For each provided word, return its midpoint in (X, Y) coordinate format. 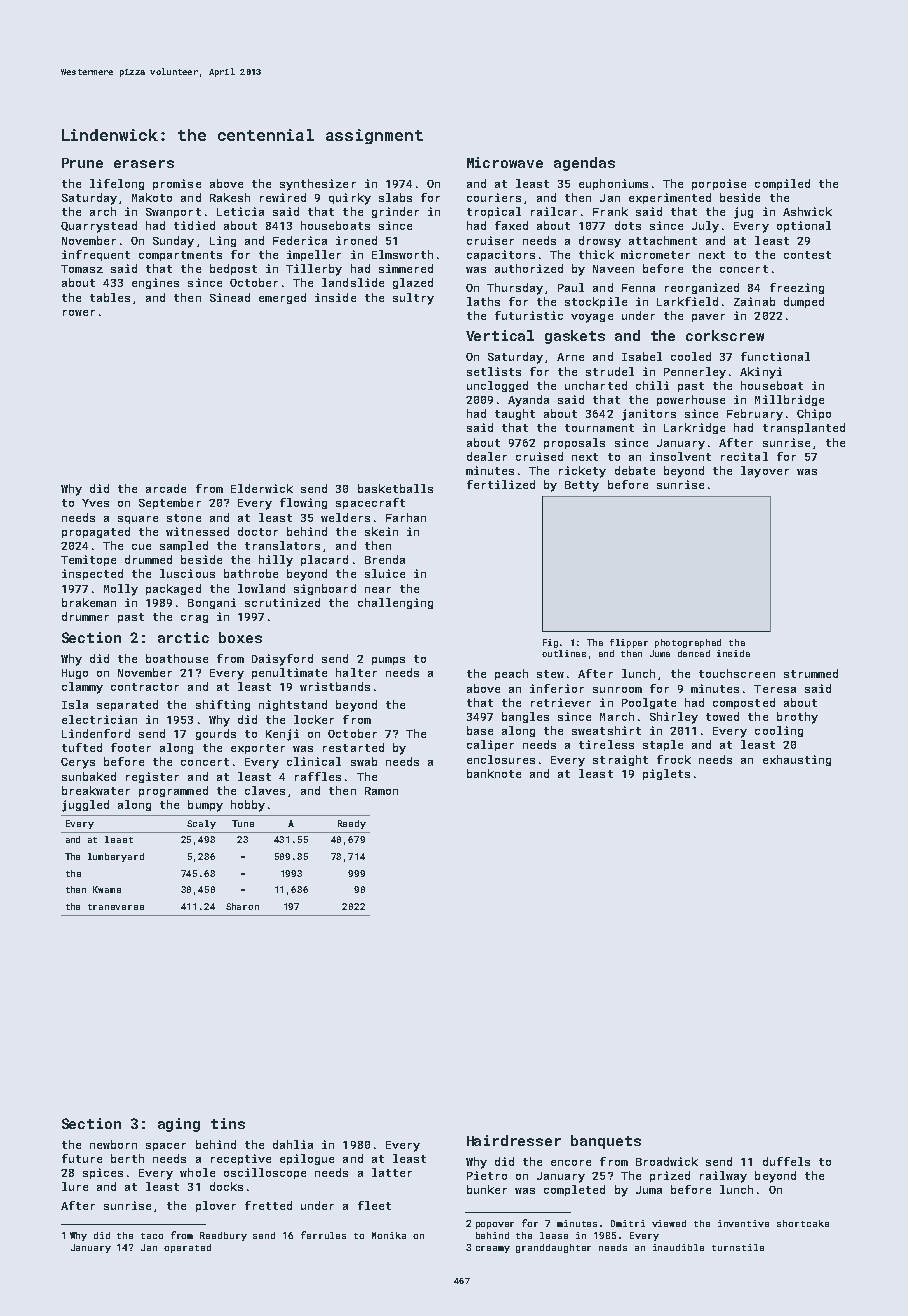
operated (187, 1248)
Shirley (674, 718)
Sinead (230, 297)
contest (807, 255)
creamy (493, 1249)
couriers (494, 197)
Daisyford (282, 660)
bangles (525, 717)
